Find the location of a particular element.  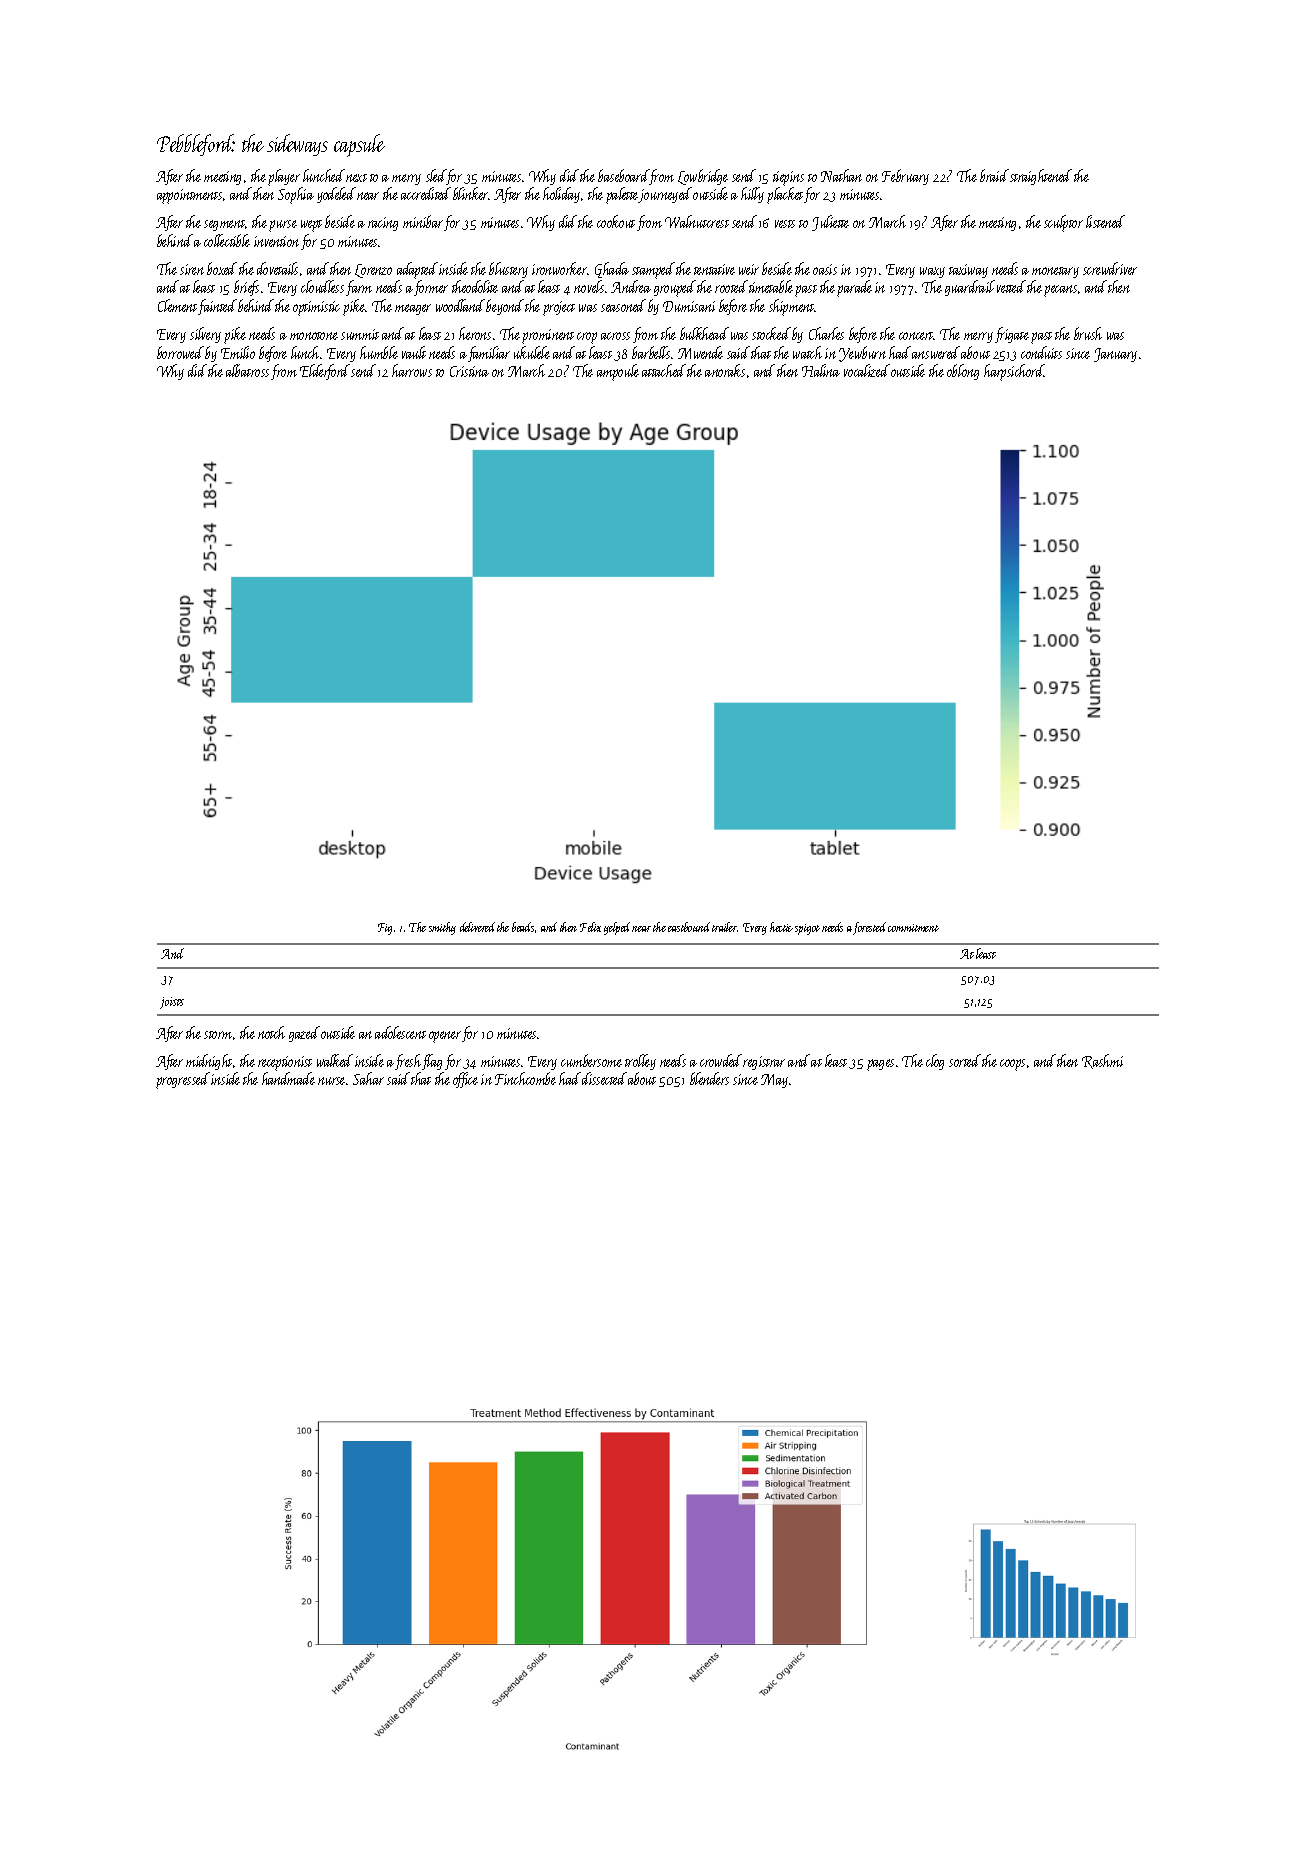

braid is located at coordinates (994, 175).
